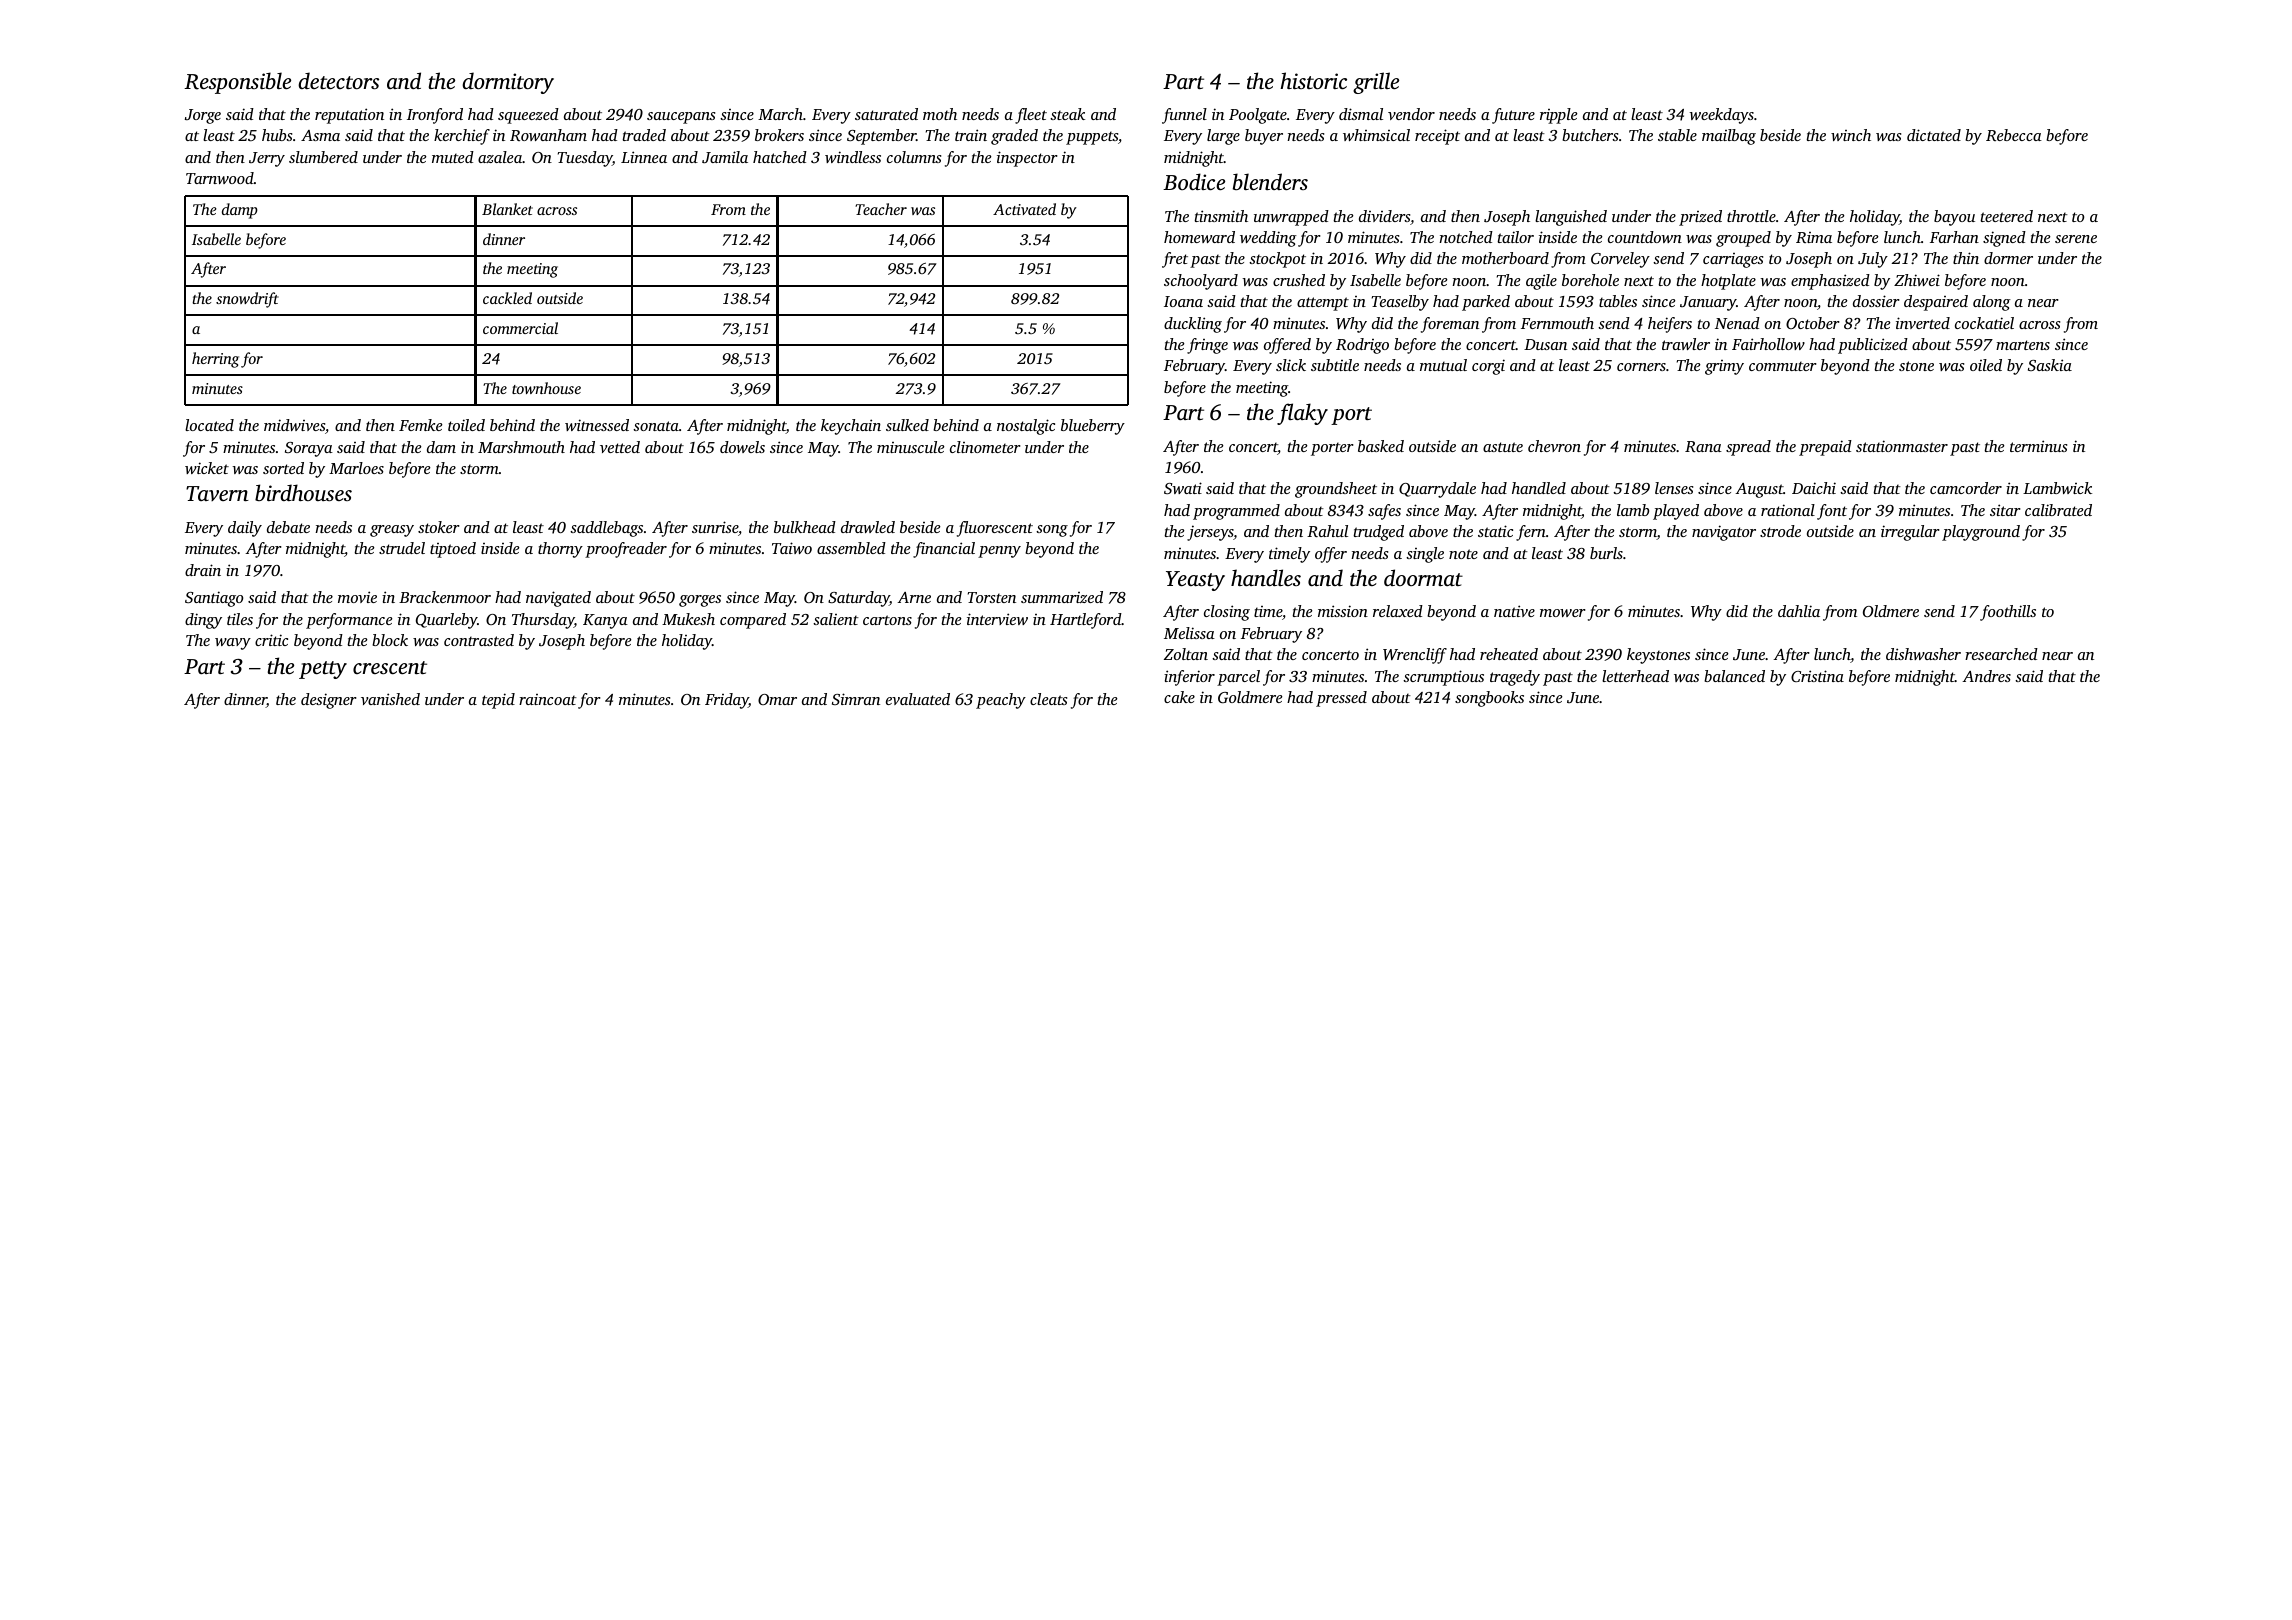 The height and width of the screenshot is (1620, 2292). What do you see at coordinates (1686, 344) in the screenshot?
I see `trawler` at bounding box center [1686, 344].
